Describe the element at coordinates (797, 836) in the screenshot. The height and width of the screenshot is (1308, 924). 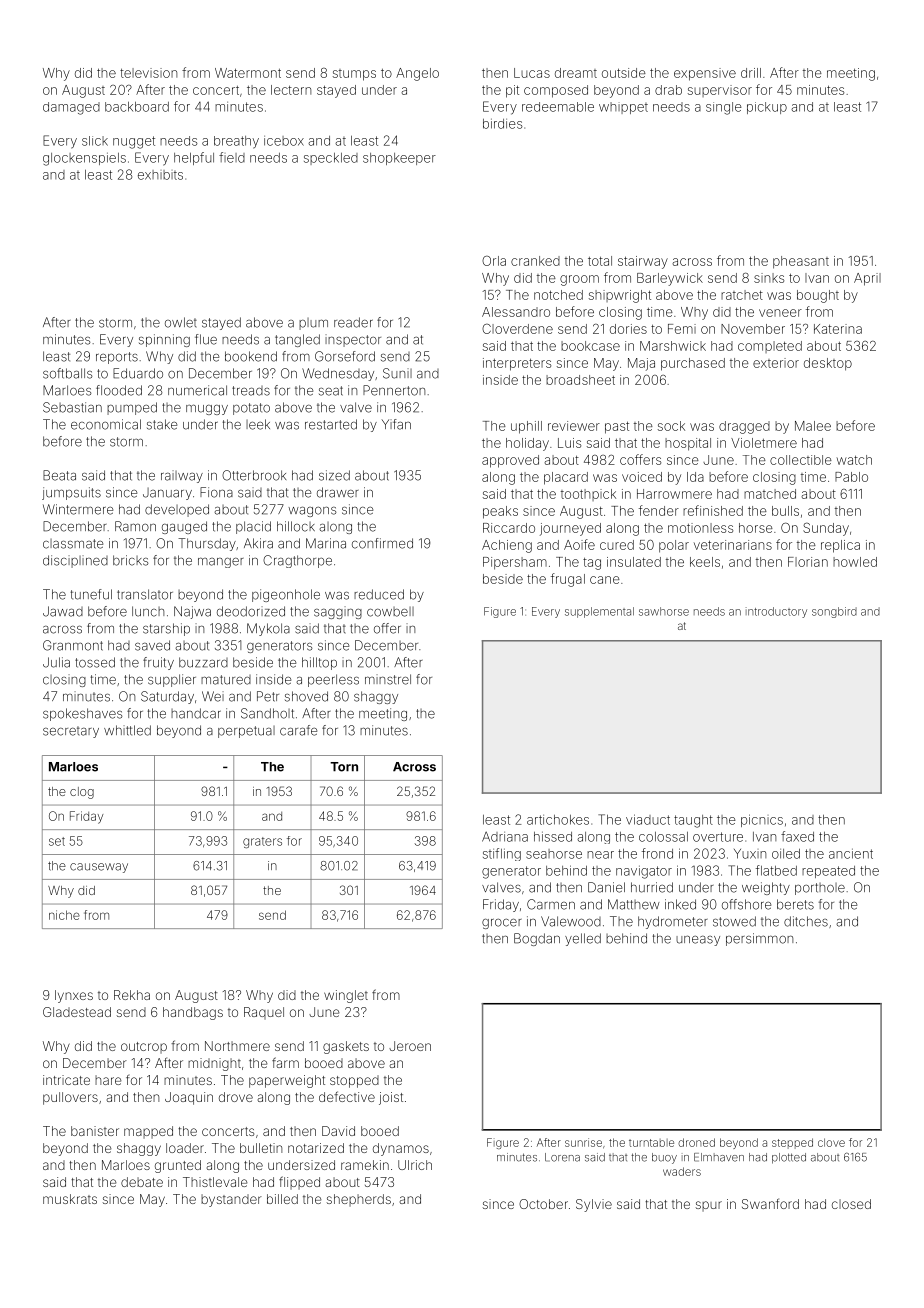
I see `faxed` at that location.
